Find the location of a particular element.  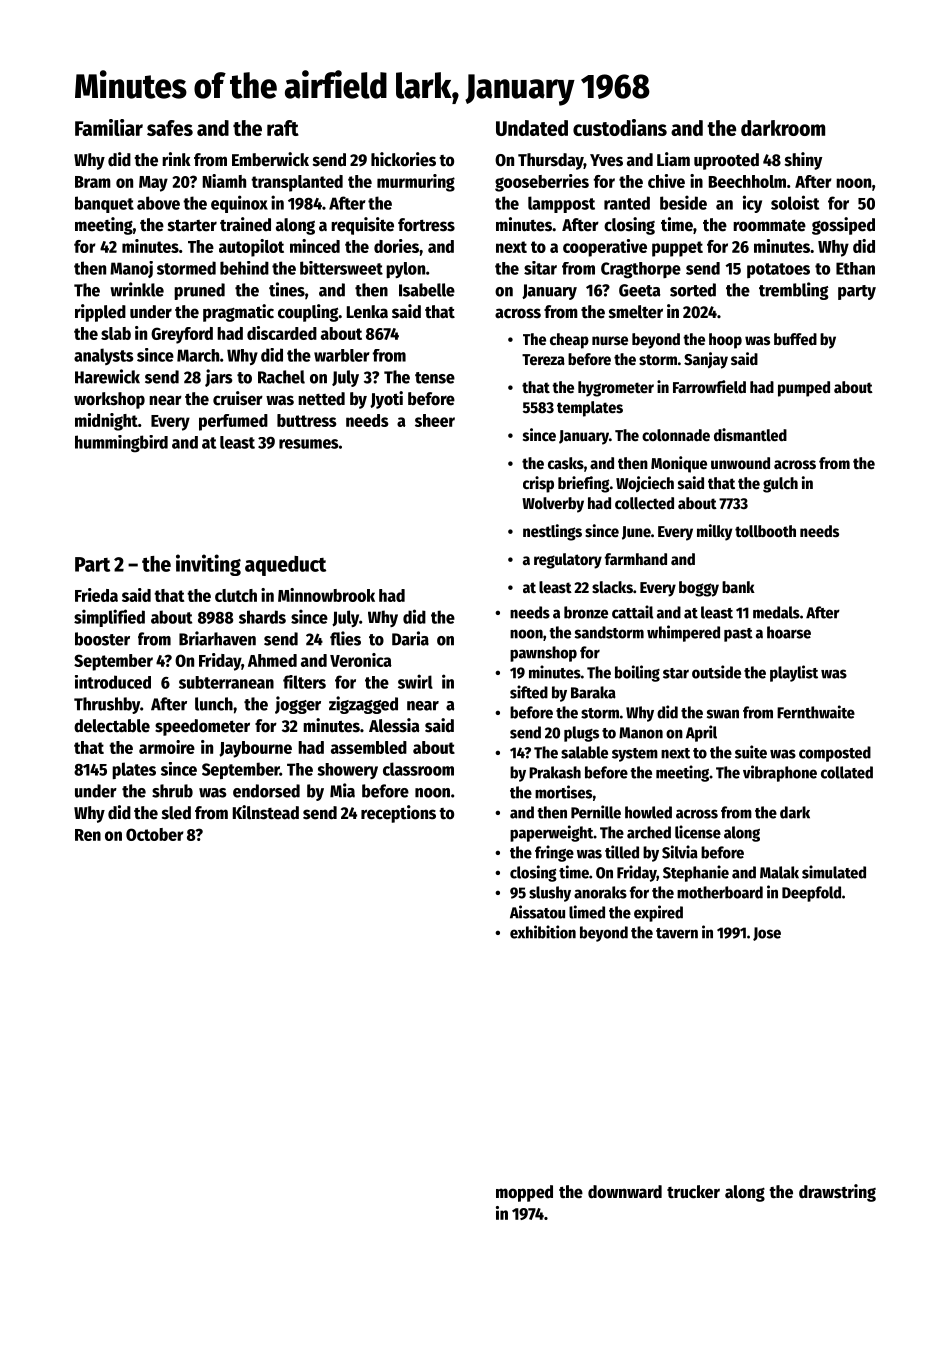

gossiped is located at coordinates (843, 226).
